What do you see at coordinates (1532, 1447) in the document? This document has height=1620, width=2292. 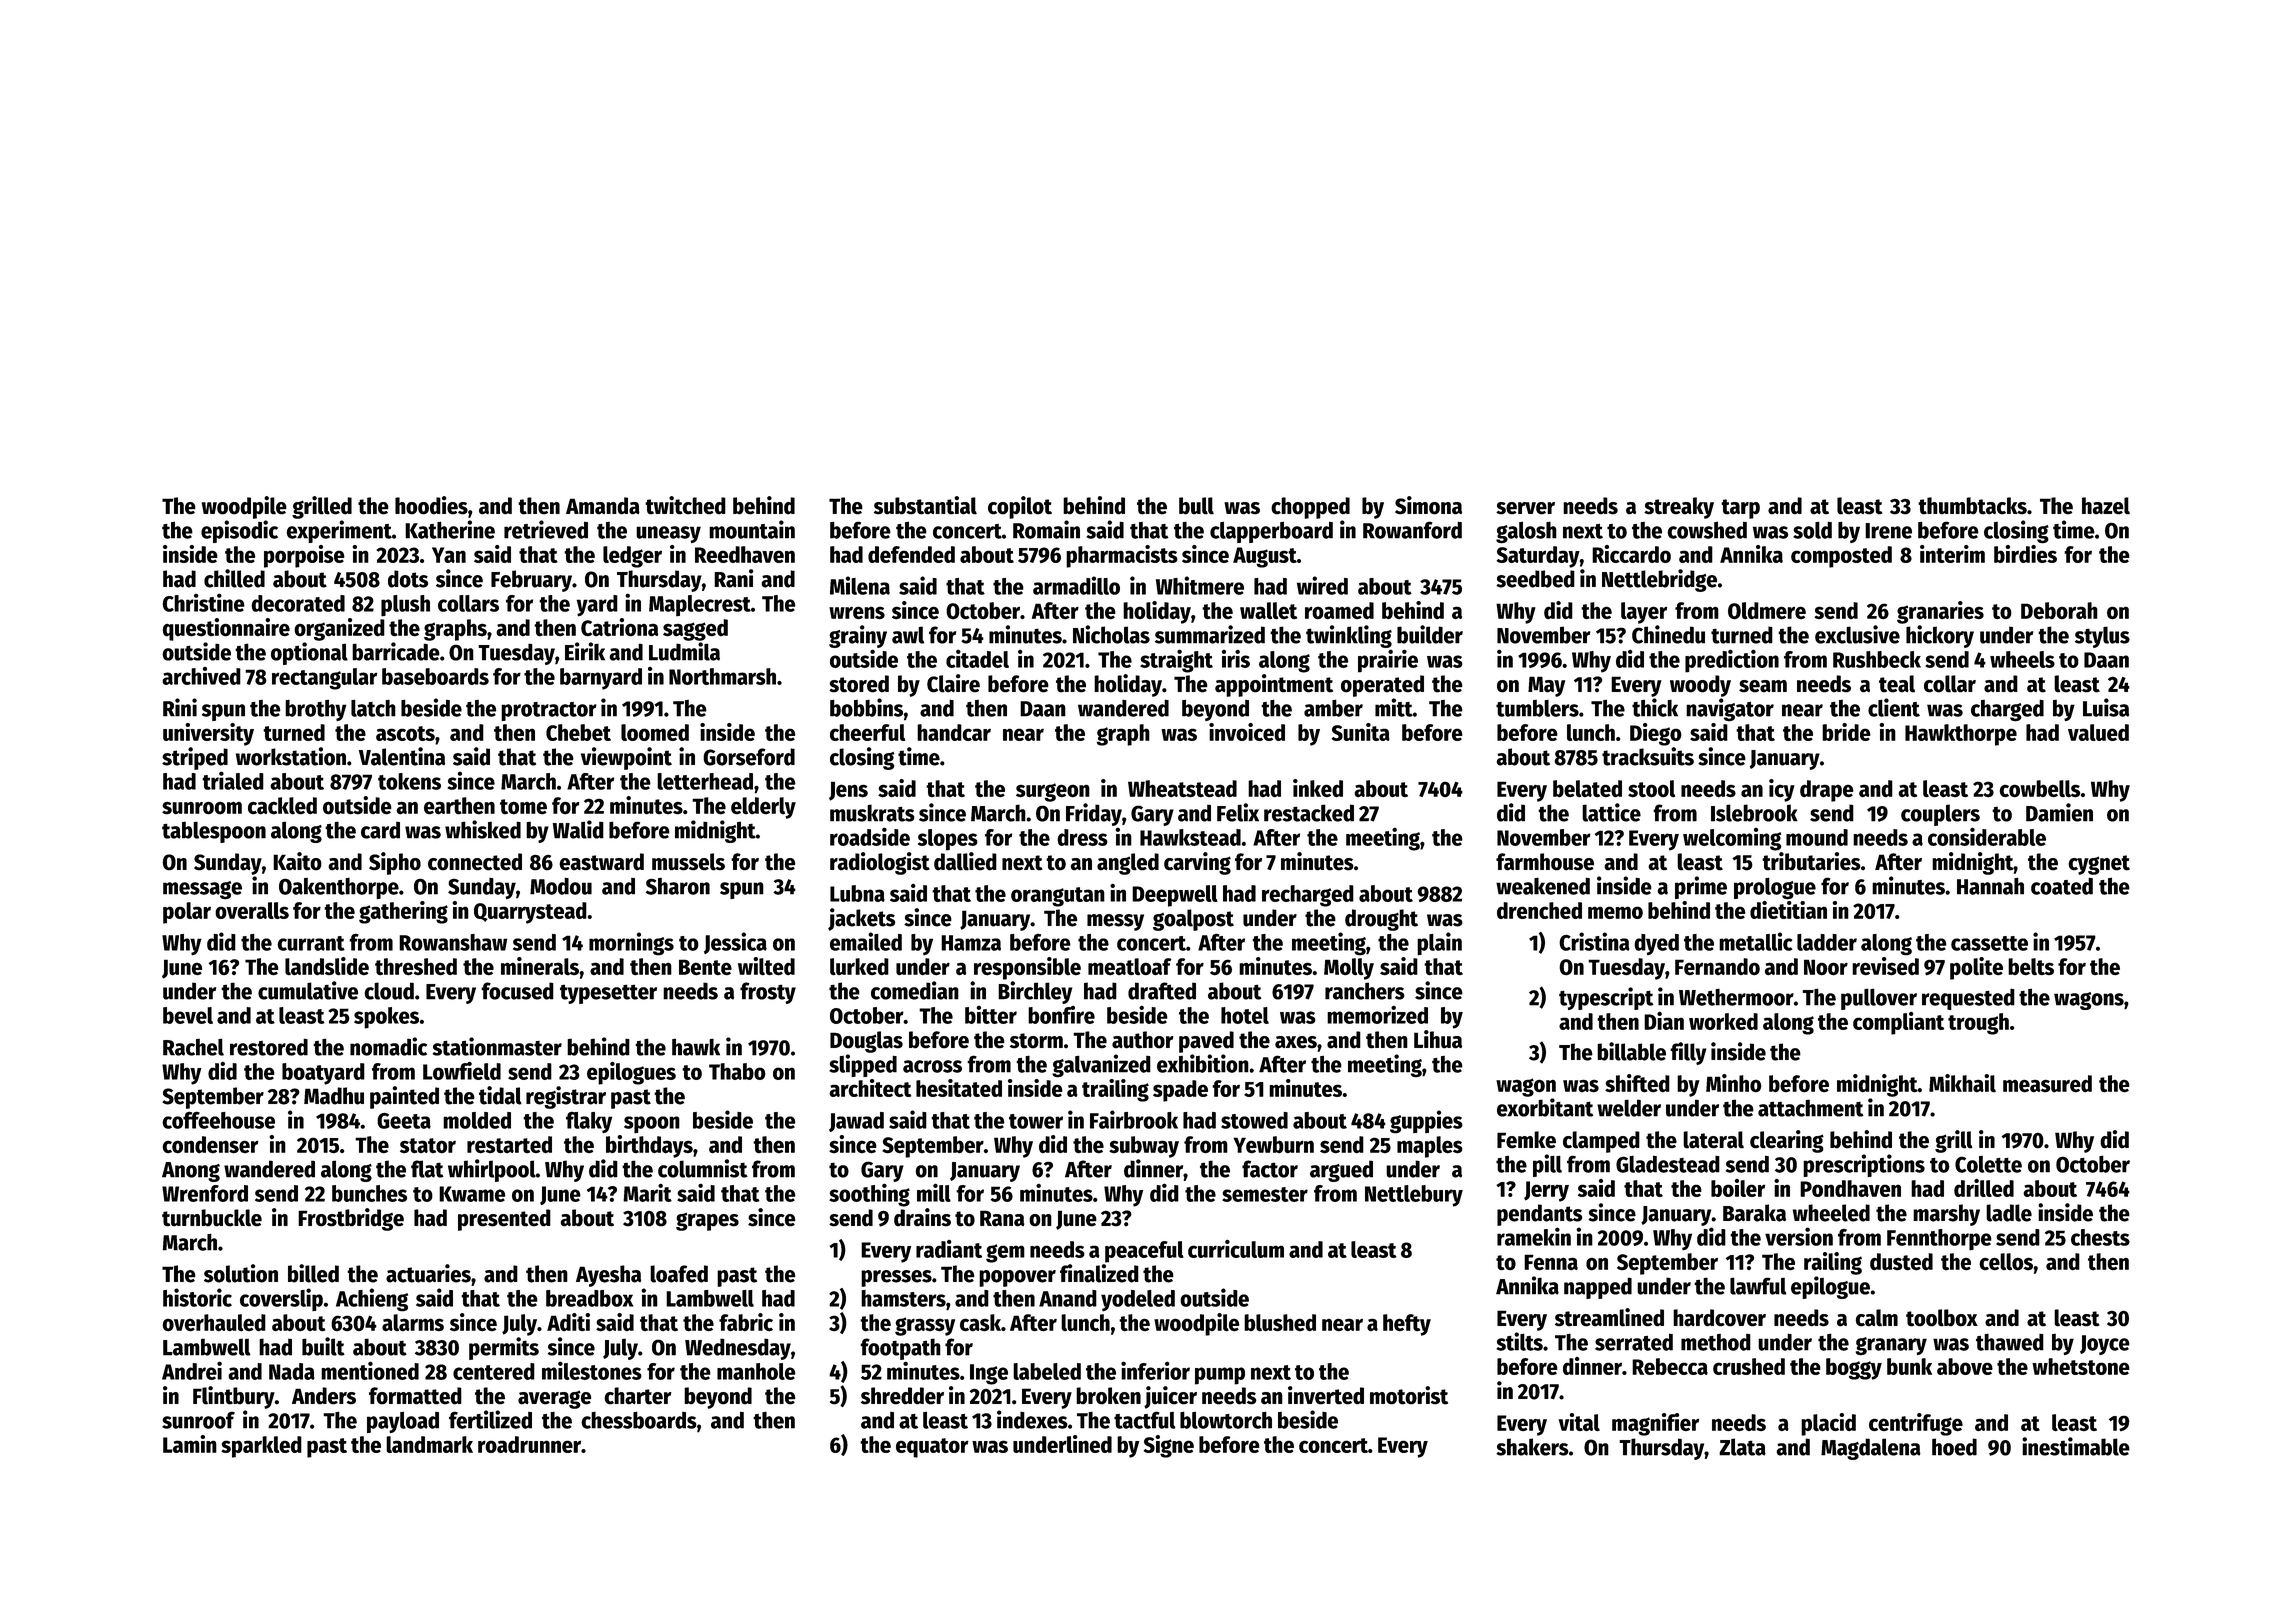 I see `shakers` at bounding box center [1532, 1447].
